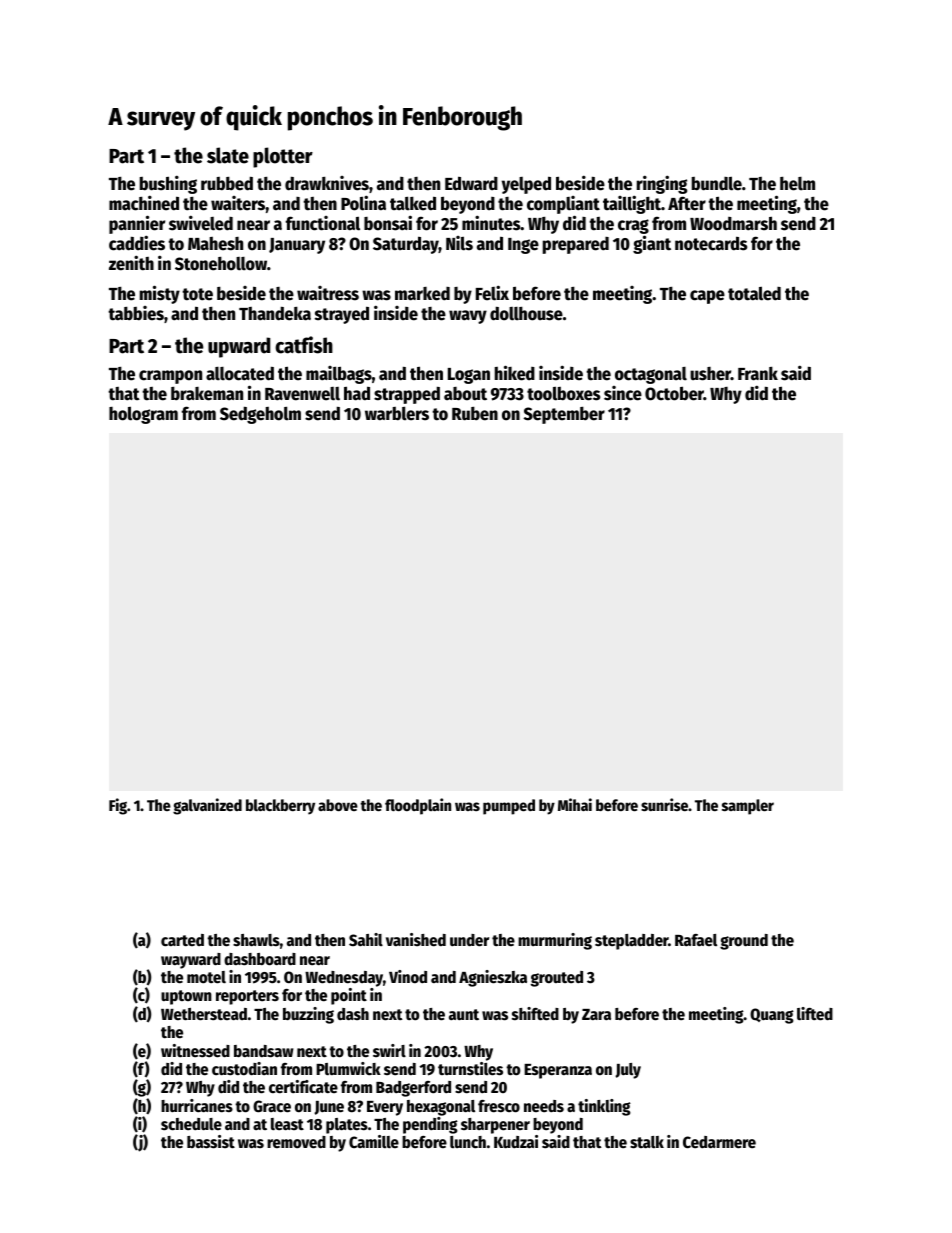 Image resolution: width=952 pixels, height=1233 pixels. What do you see at coordinates (662, 184) in the screenshot?
I see `ringing` at bounding box center [662, 184].
